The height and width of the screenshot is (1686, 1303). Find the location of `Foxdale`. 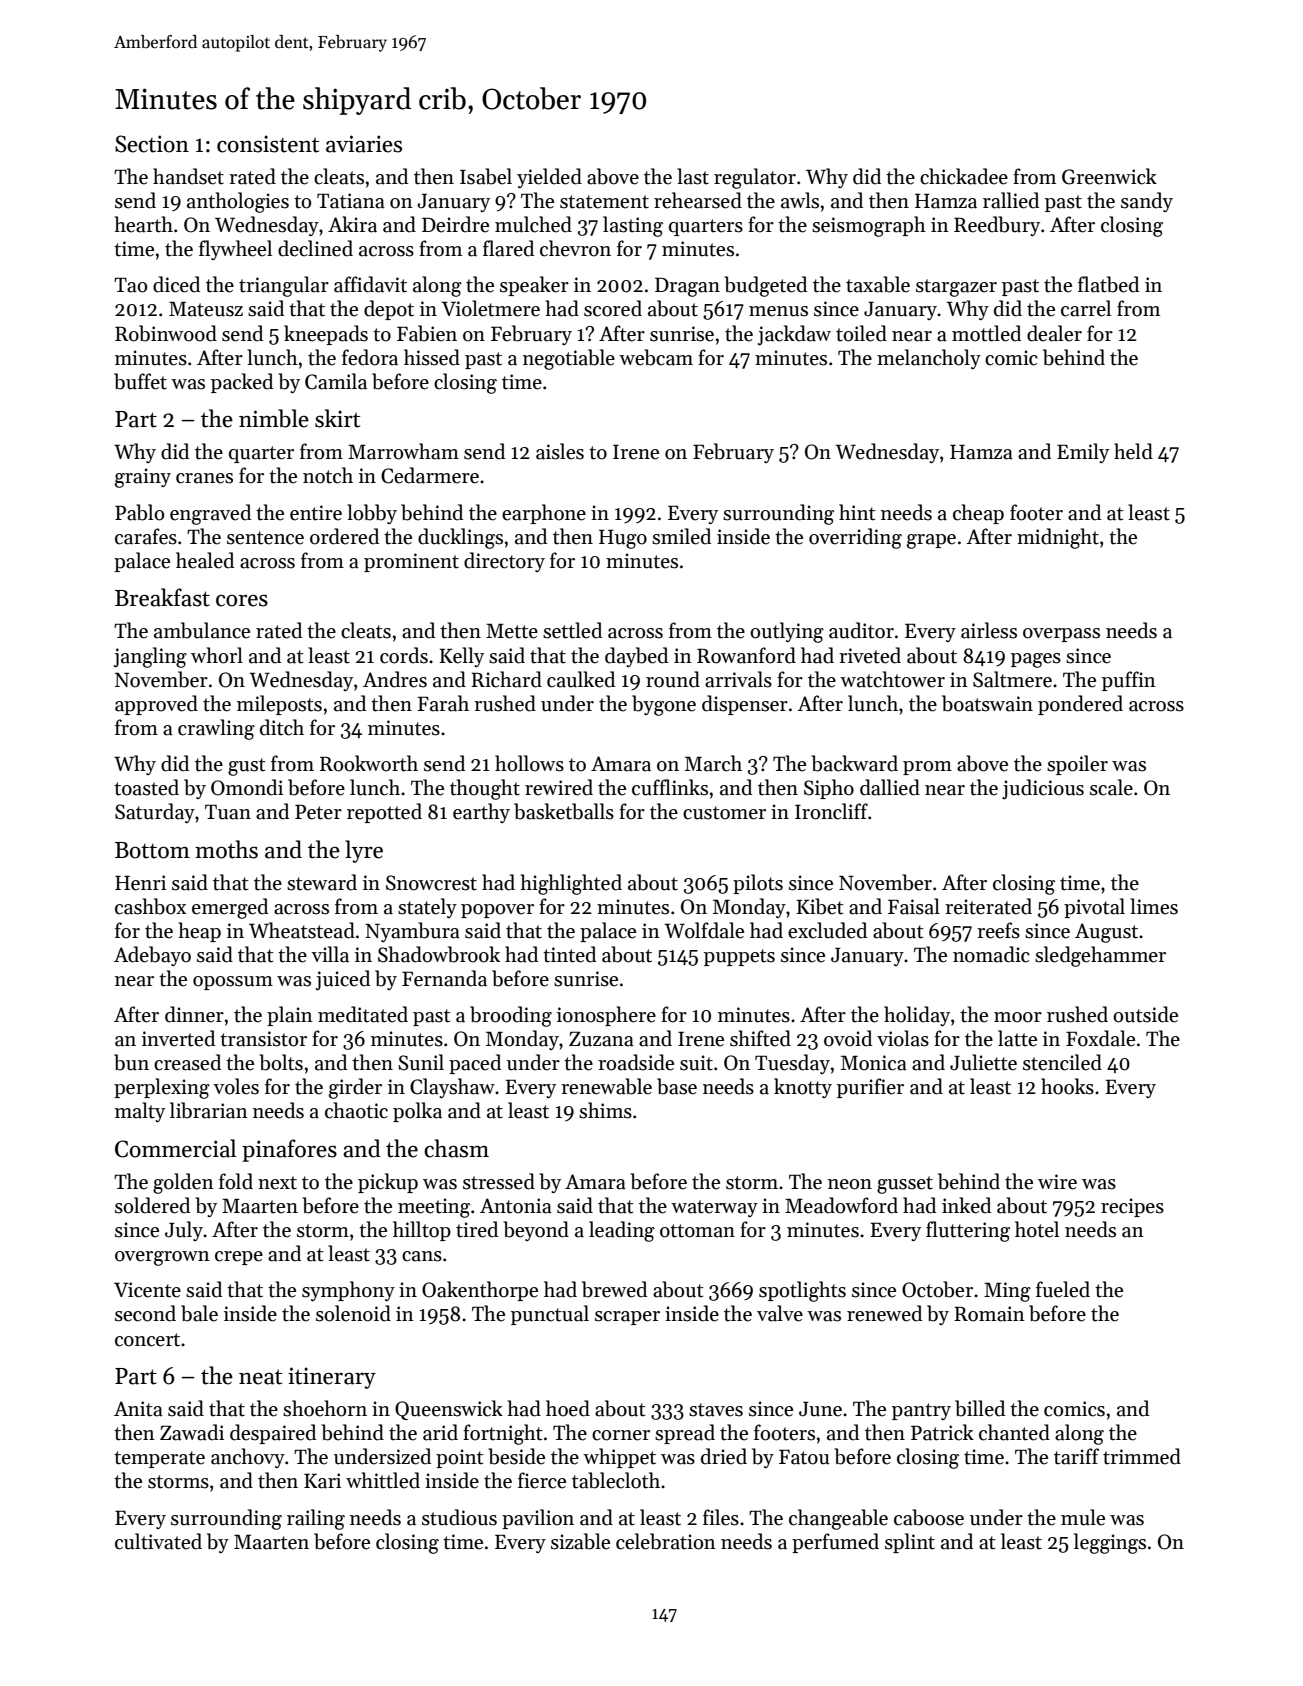

Foxdale is located at coordinates (1100, 1038).
